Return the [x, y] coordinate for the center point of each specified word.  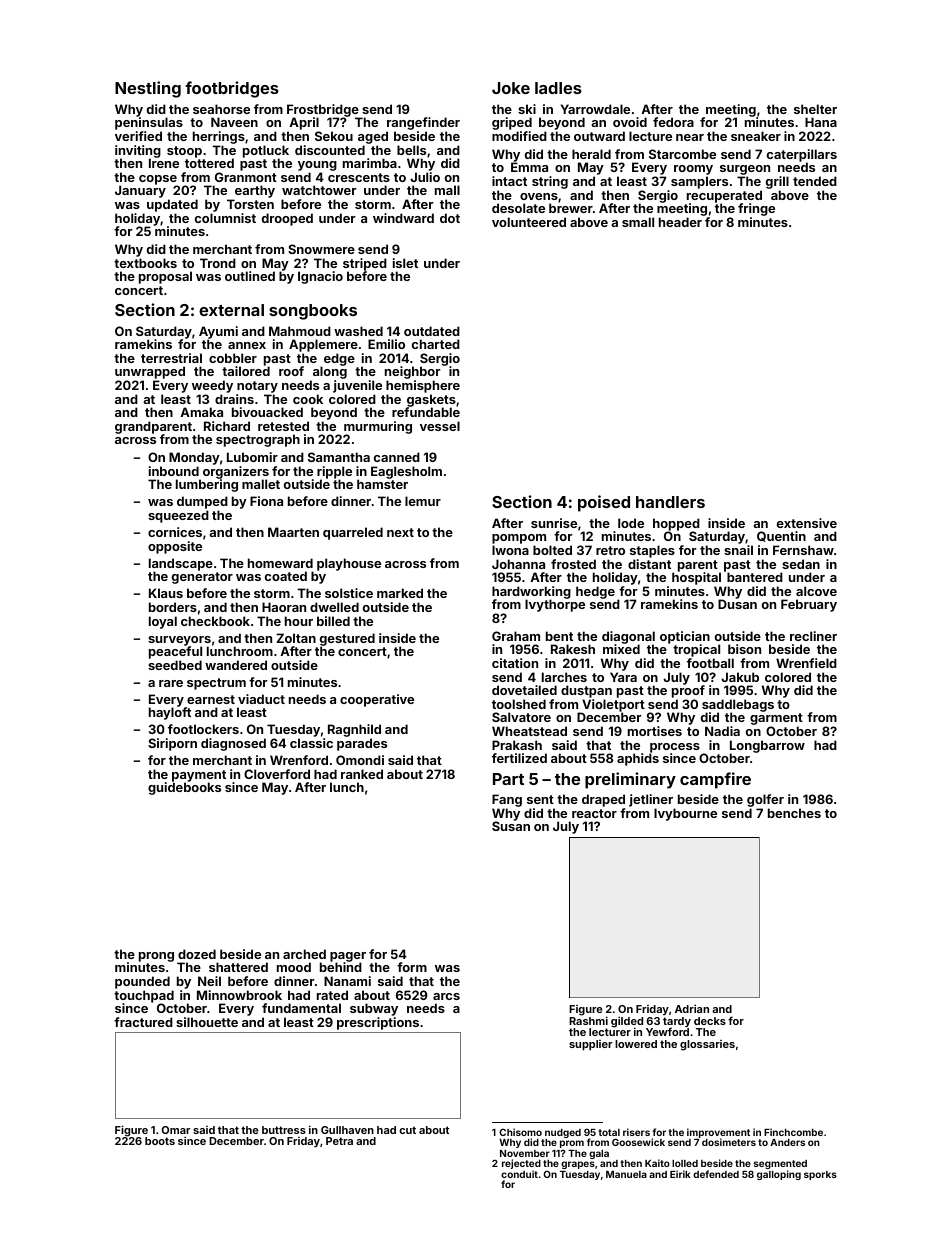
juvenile [357, 386]
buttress [284, 1130]
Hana [821, 122]
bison [744, 649]
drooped [287, 219]
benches [794, 813]
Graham [516, 636]
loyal [163, 622]
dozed [197, 954]
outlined [250, 276]
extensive [807, 523]
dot [450, 218]
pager [348, 957]
